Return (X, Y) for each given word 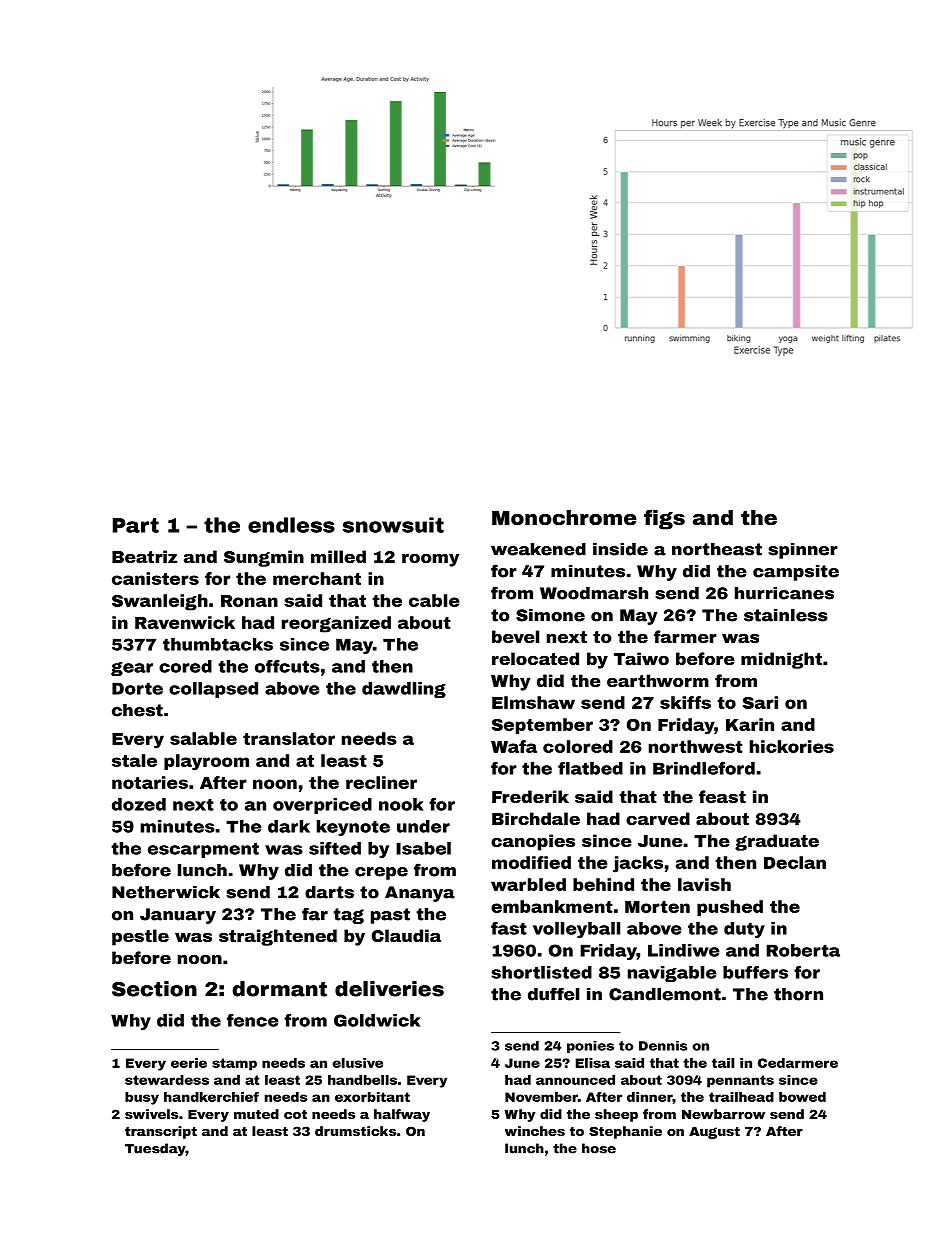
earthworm (658, 680)
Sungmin (264, 558)
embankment (552, 906)
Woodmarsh (594, 593)
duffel (553, 994)
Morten (657, 907)
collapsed (213, 690)
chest (137, 710)
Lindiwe (684, 950)
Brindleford (704, 768)
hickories (792, 746)
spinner (803, 551)
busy (142, 1098)
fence (253, 1020)
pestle (140, 937)
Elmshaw (533, 702)
